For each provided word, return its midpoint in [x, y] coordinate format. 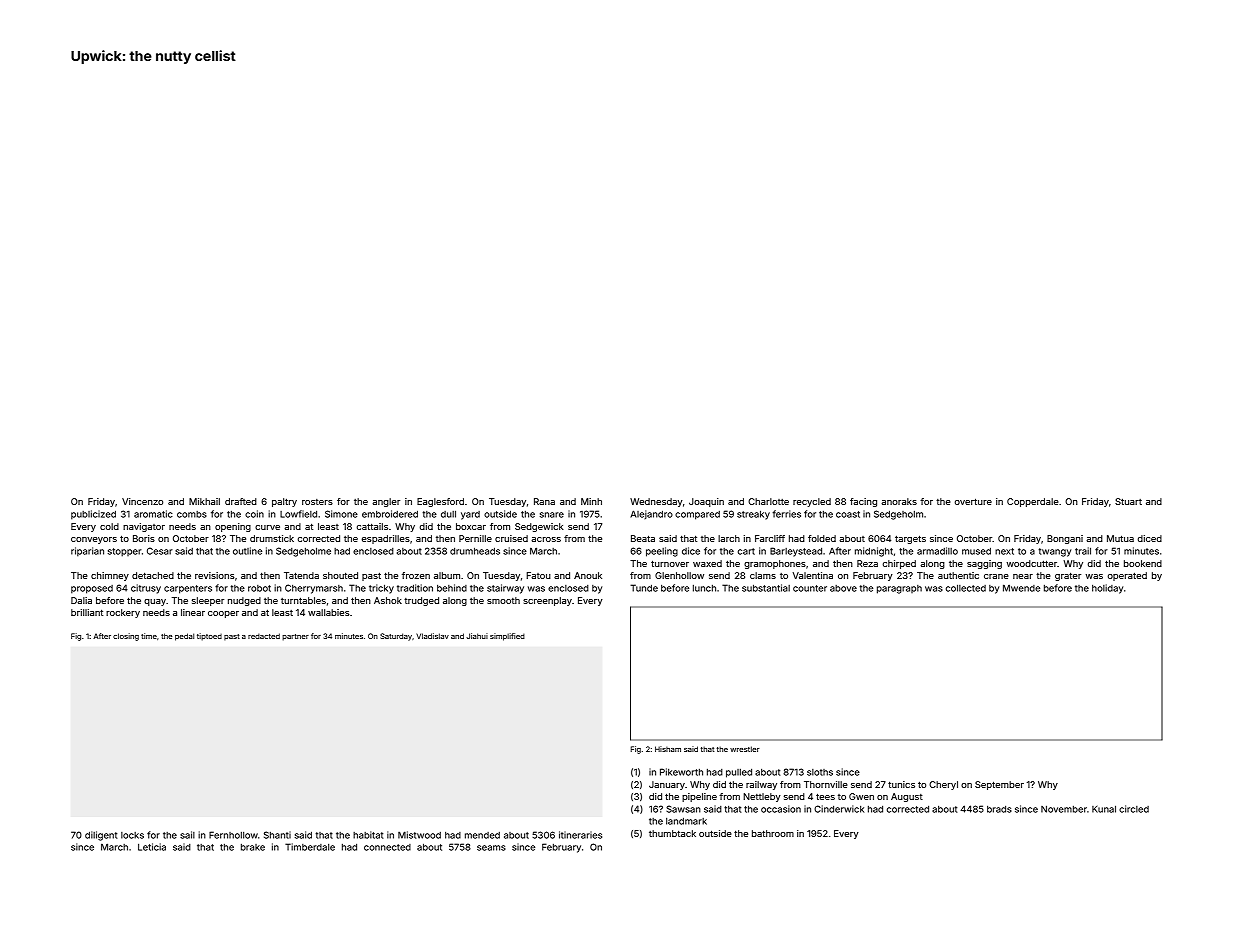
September [999, 785]
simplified [507, 637]
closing [126, 637]
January [667, 785]
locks [132, 835]
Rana [544, 501]
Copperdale [1033, 502]
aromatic [153, 514]
